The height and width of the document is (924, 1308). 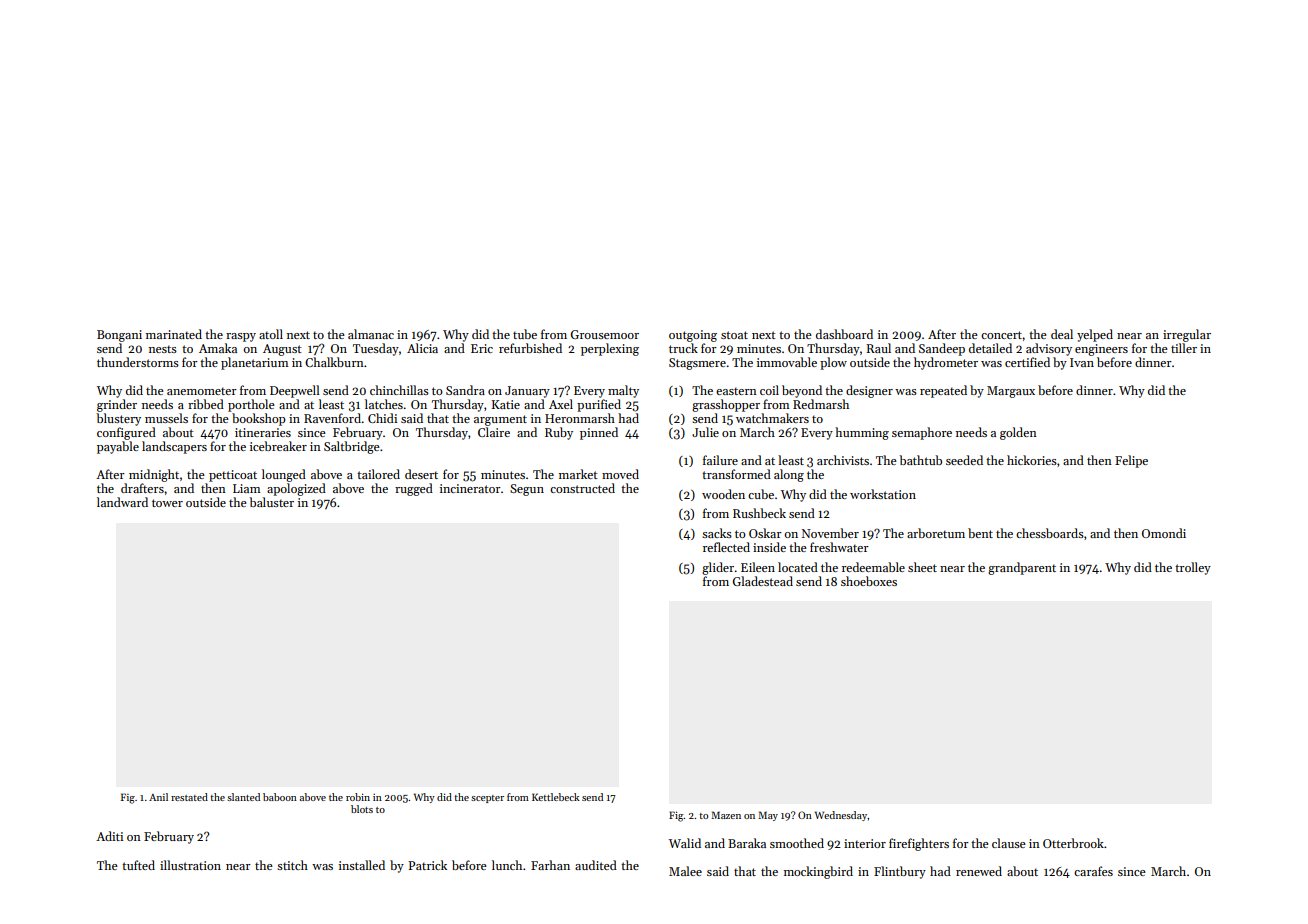 I want to click on installed, so click(x=362, y=865).
